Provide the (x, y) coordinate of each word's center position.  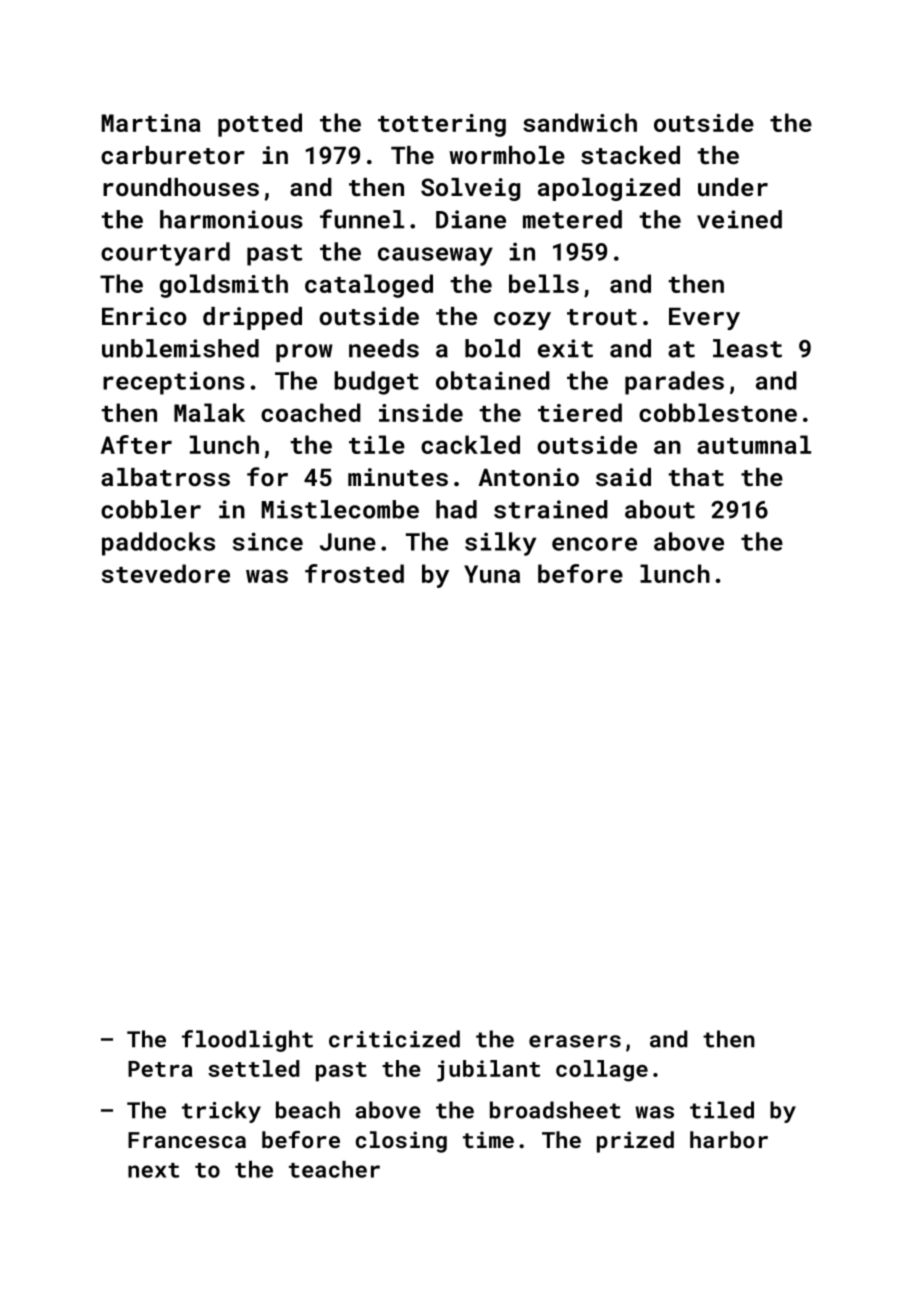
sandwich (580, 122)
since (268, 541)
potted (260, 125)
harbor (729, 1139)
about (660, 509)
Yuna (492, 574)
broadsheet (555, 1110)
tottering (442, 125)
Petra (160, 1069)
